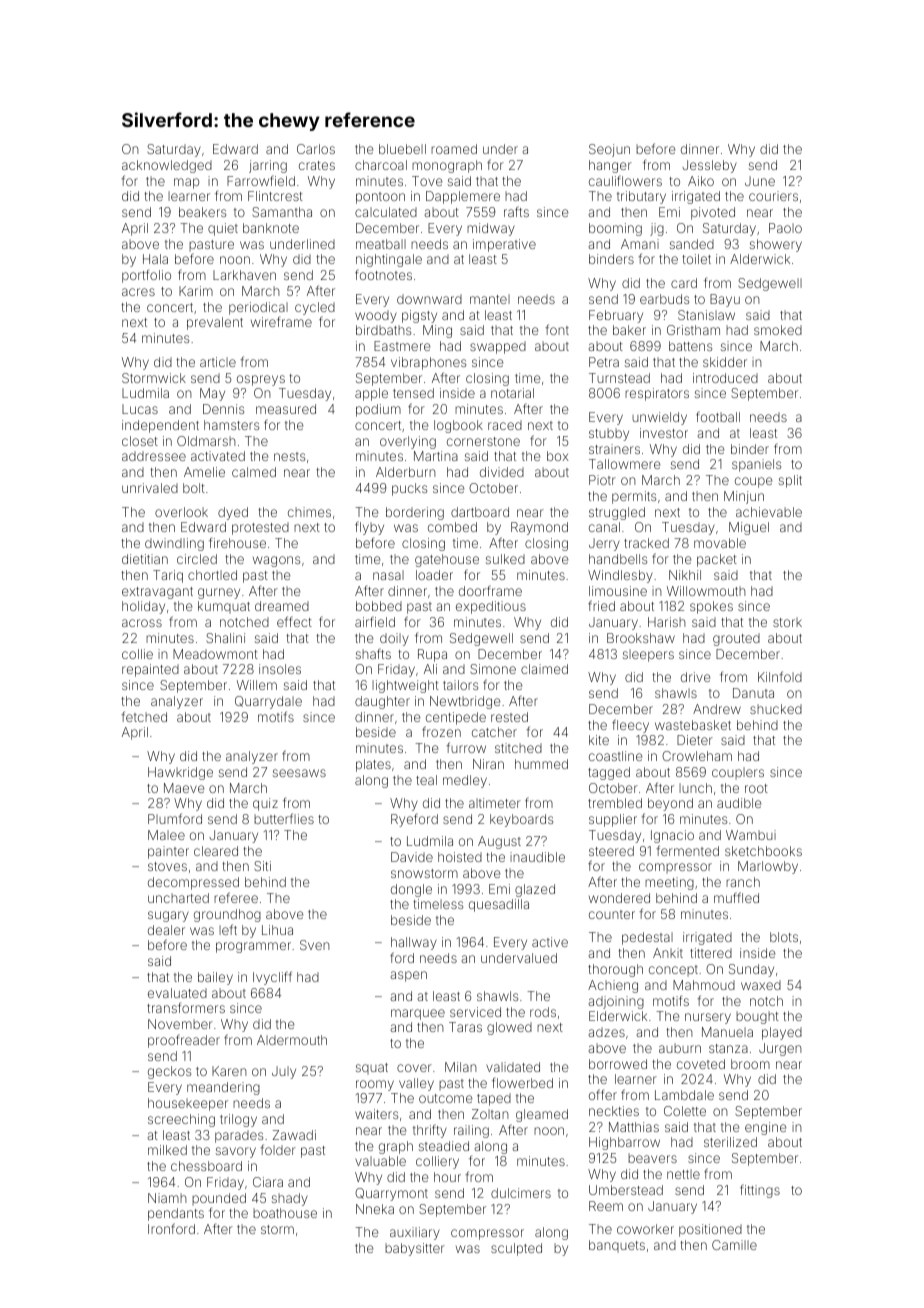  I want to click on hummed, so click(541, 764).
